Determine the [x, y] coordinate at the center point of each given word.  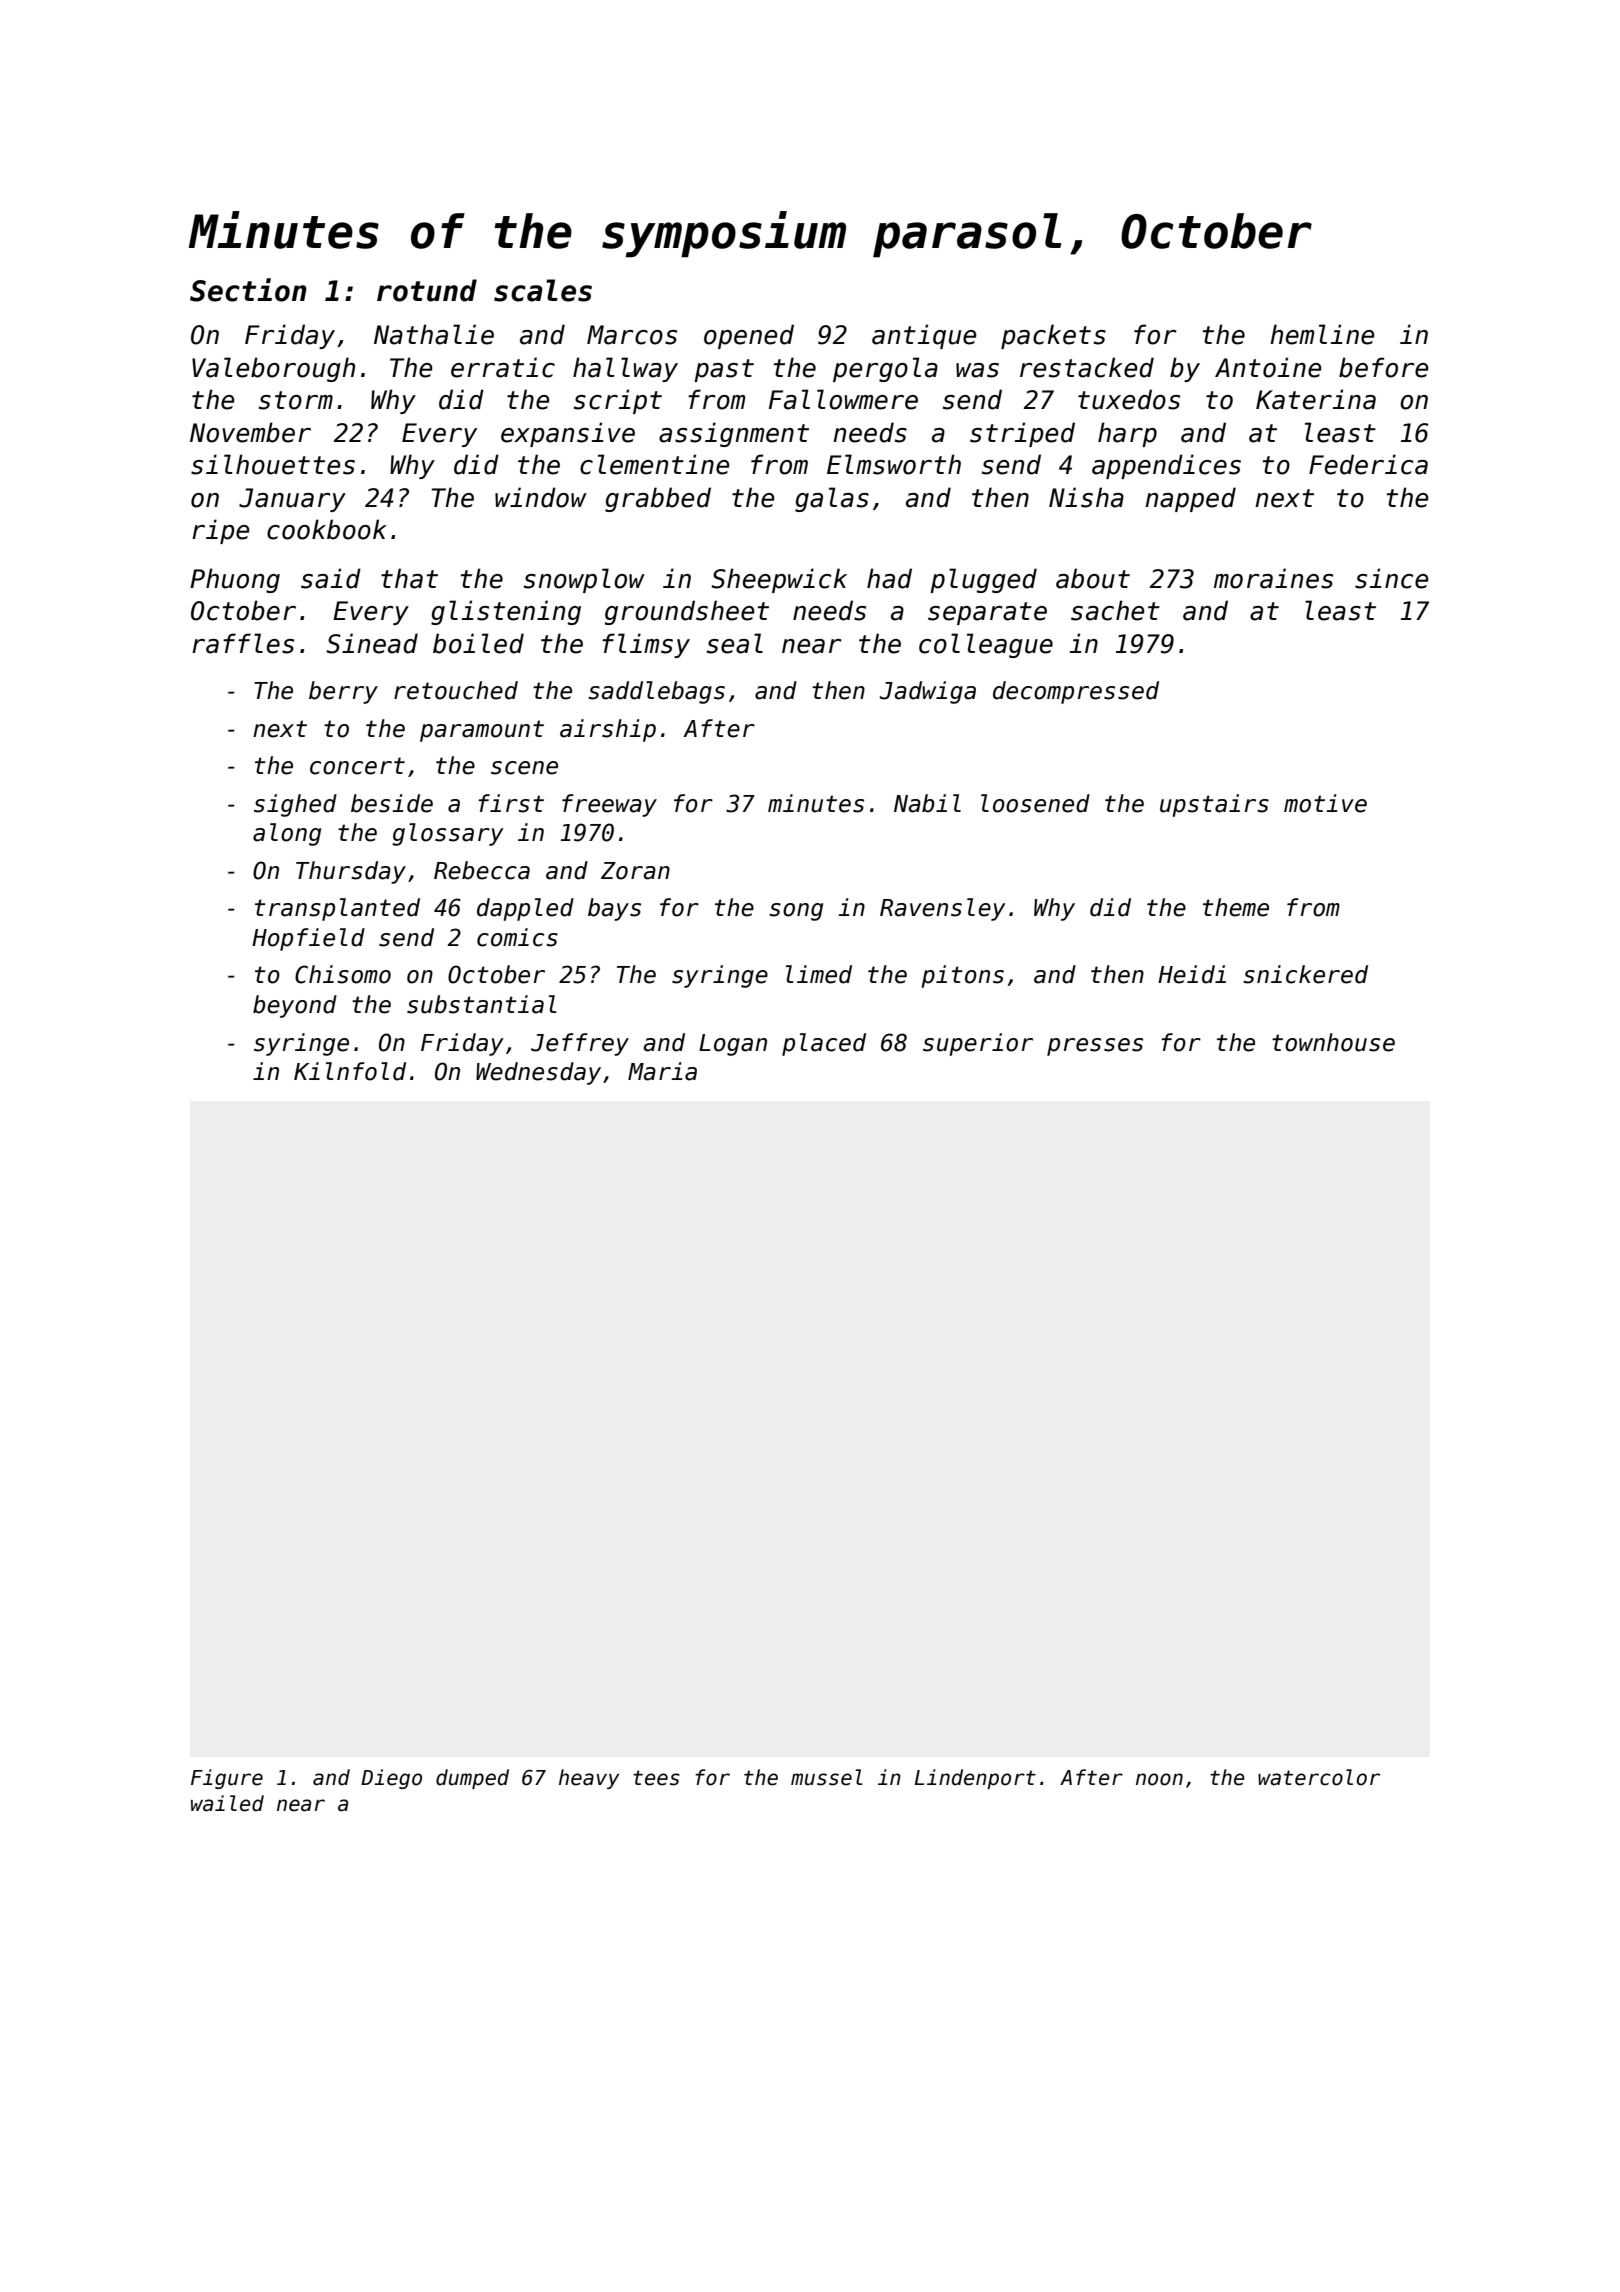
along [287, 834]
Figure [227, 1779]
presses [1095, 1047]
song [796, 912]
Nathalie [434, 334]
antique [924, 336]
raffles [243, 643]
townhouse [1333, 1042]
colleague [986, 645]
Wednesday [538, 1073]
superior [978, 1044]
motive [1325, 803]
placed [824, 1044]
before [1383, 367]
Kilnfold [350, 1071]
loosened [1035, 803]
